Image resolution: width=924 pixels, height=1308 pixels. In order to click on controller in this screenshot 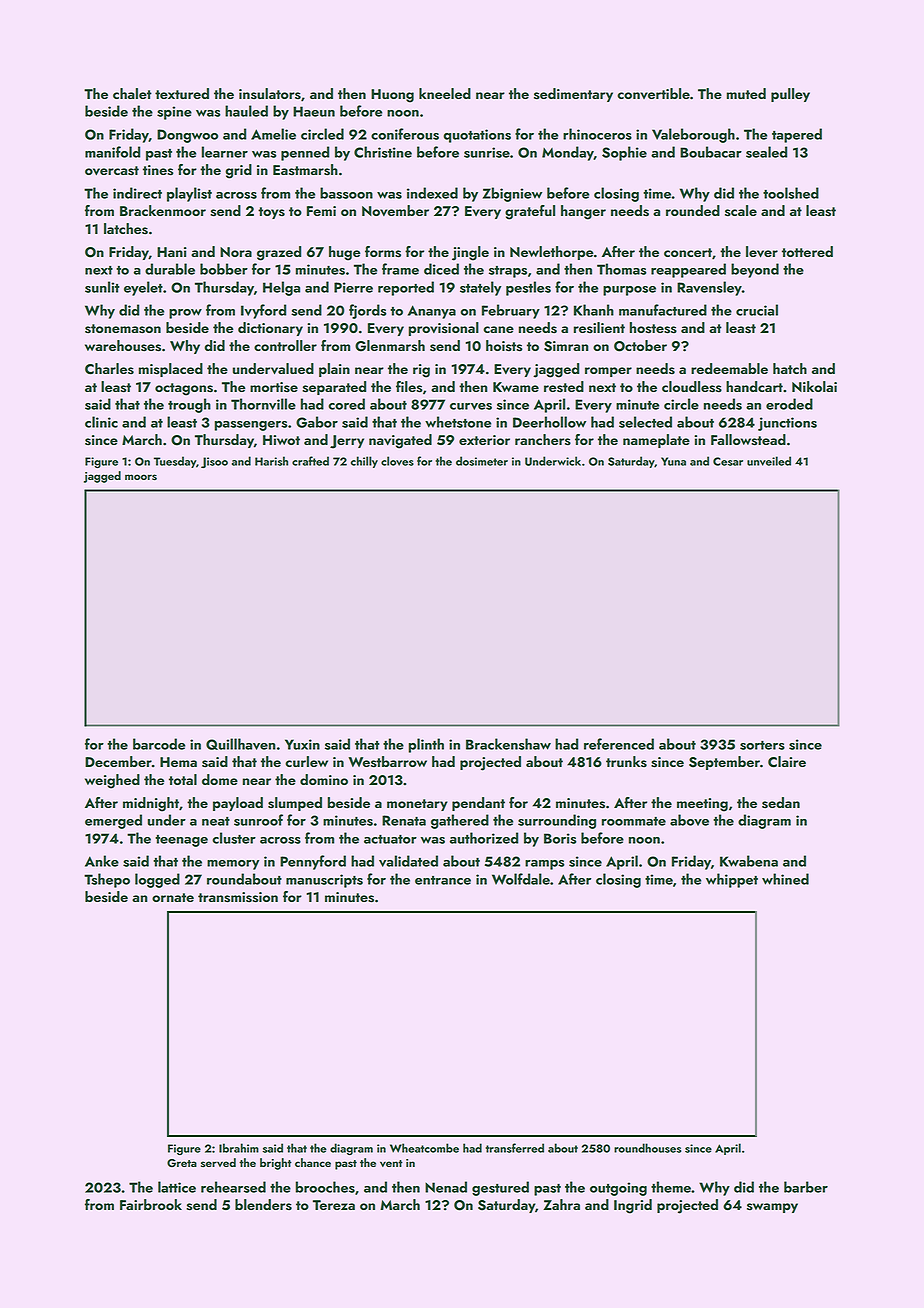, I will do `click(285, 345)`.
